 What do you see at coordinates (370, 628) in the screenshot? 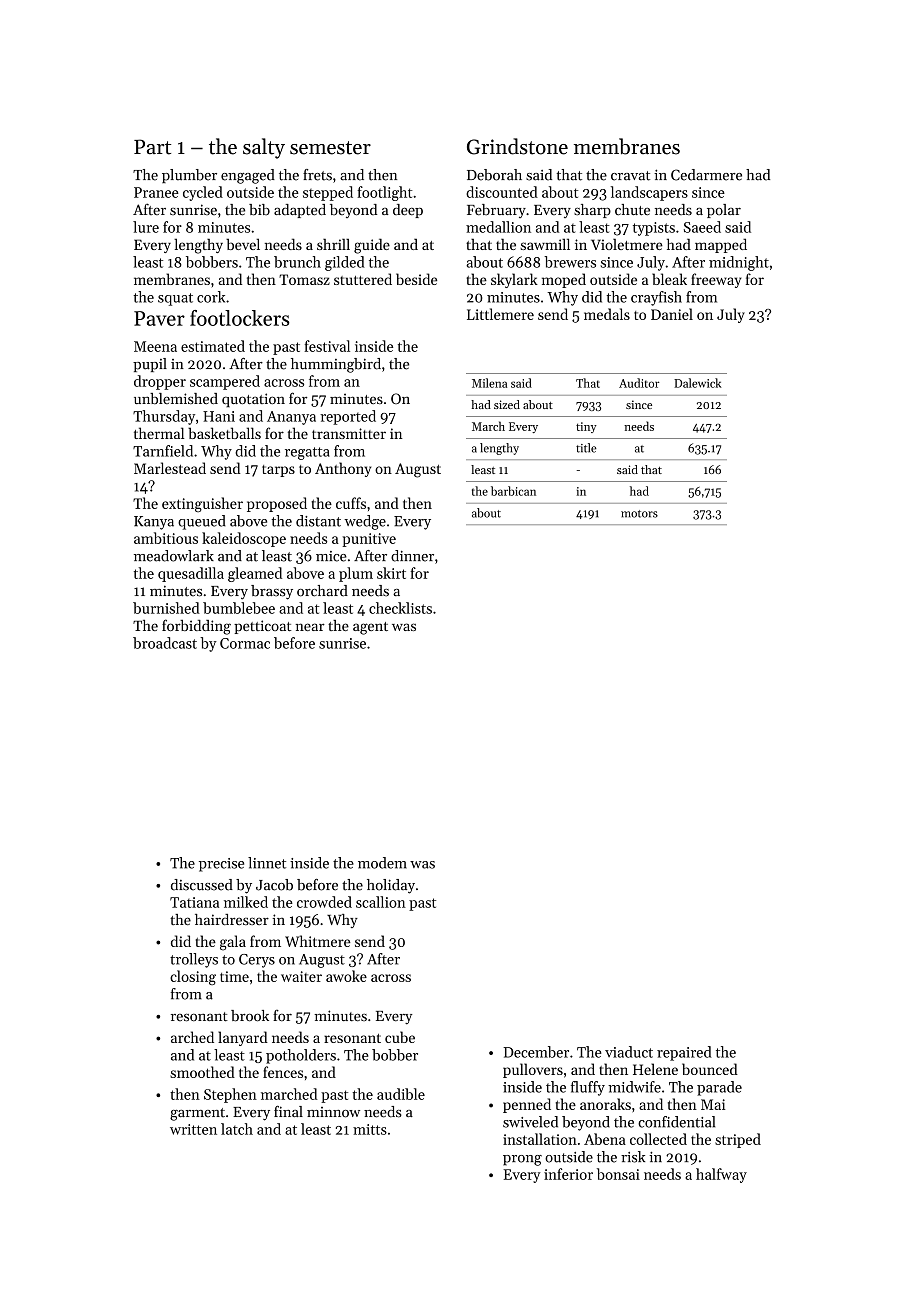
I see `agent` at bounding box center [370, 628].
